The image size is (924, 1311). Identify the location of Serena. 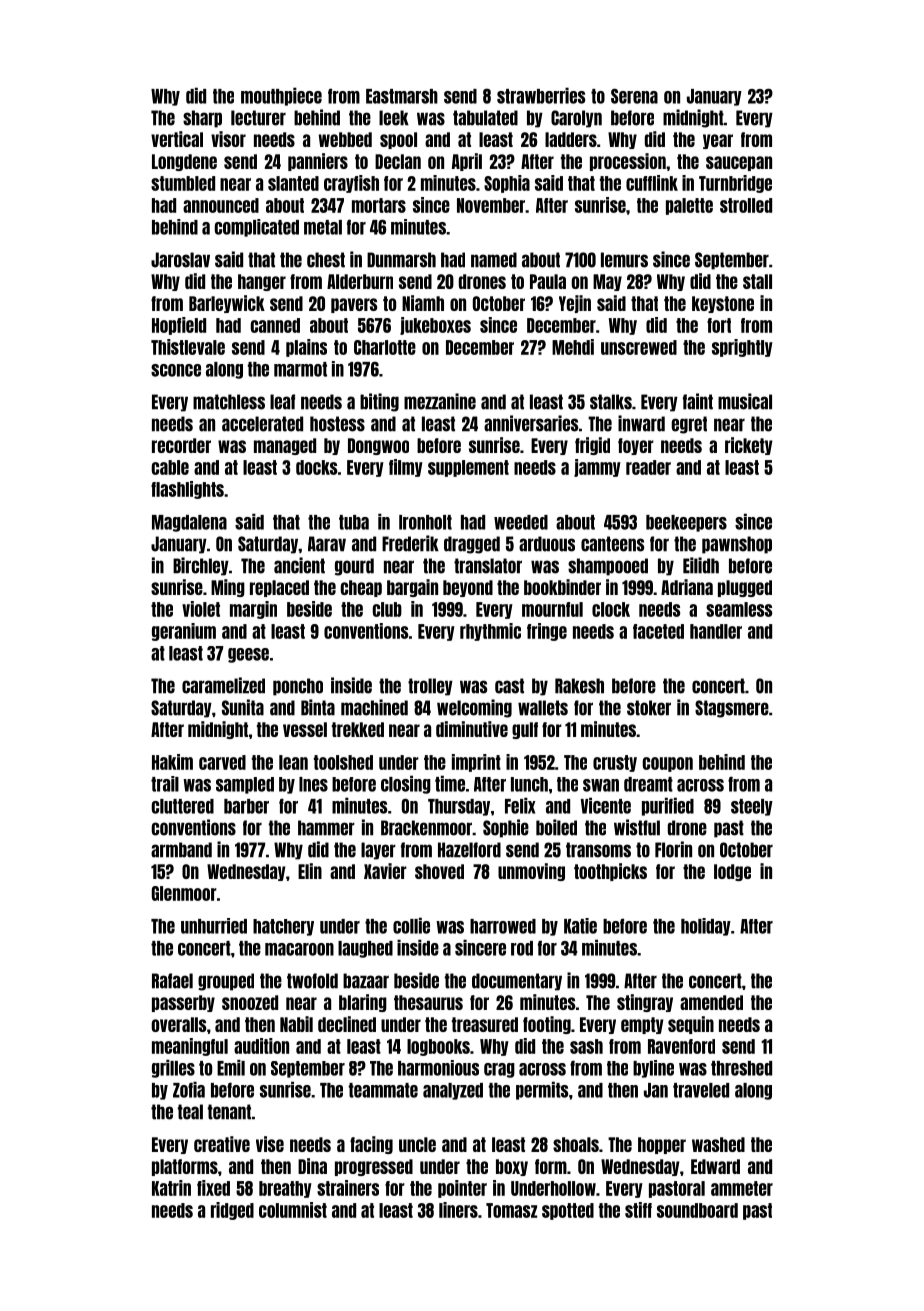
(634, 96).
